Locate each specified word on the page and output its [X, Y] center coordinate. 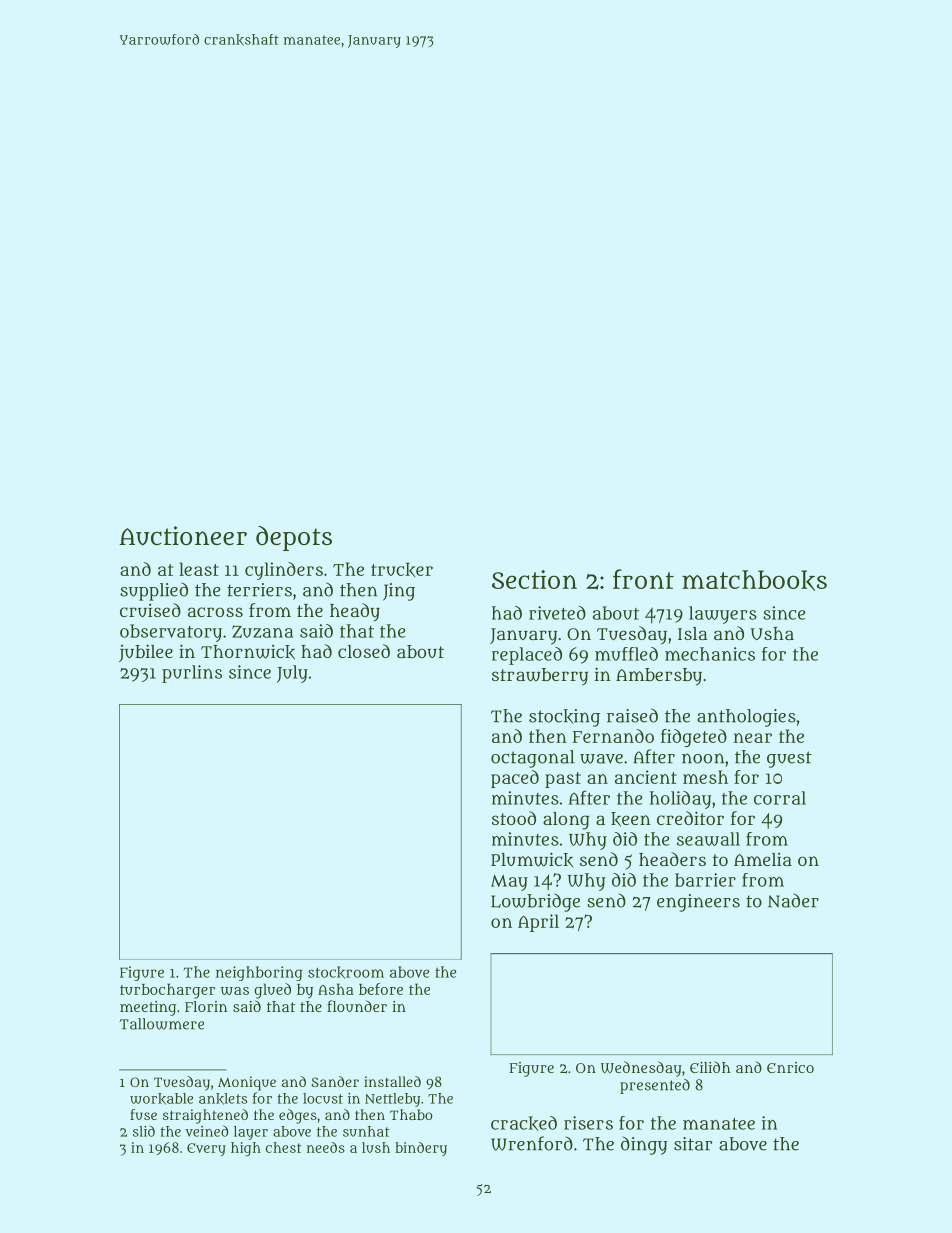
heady [355, 612]
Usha [772, 633]
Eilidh [710, 1067]
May [509, 883]
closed [364, 651]
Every [206, 1149]
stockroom [346, 972]
